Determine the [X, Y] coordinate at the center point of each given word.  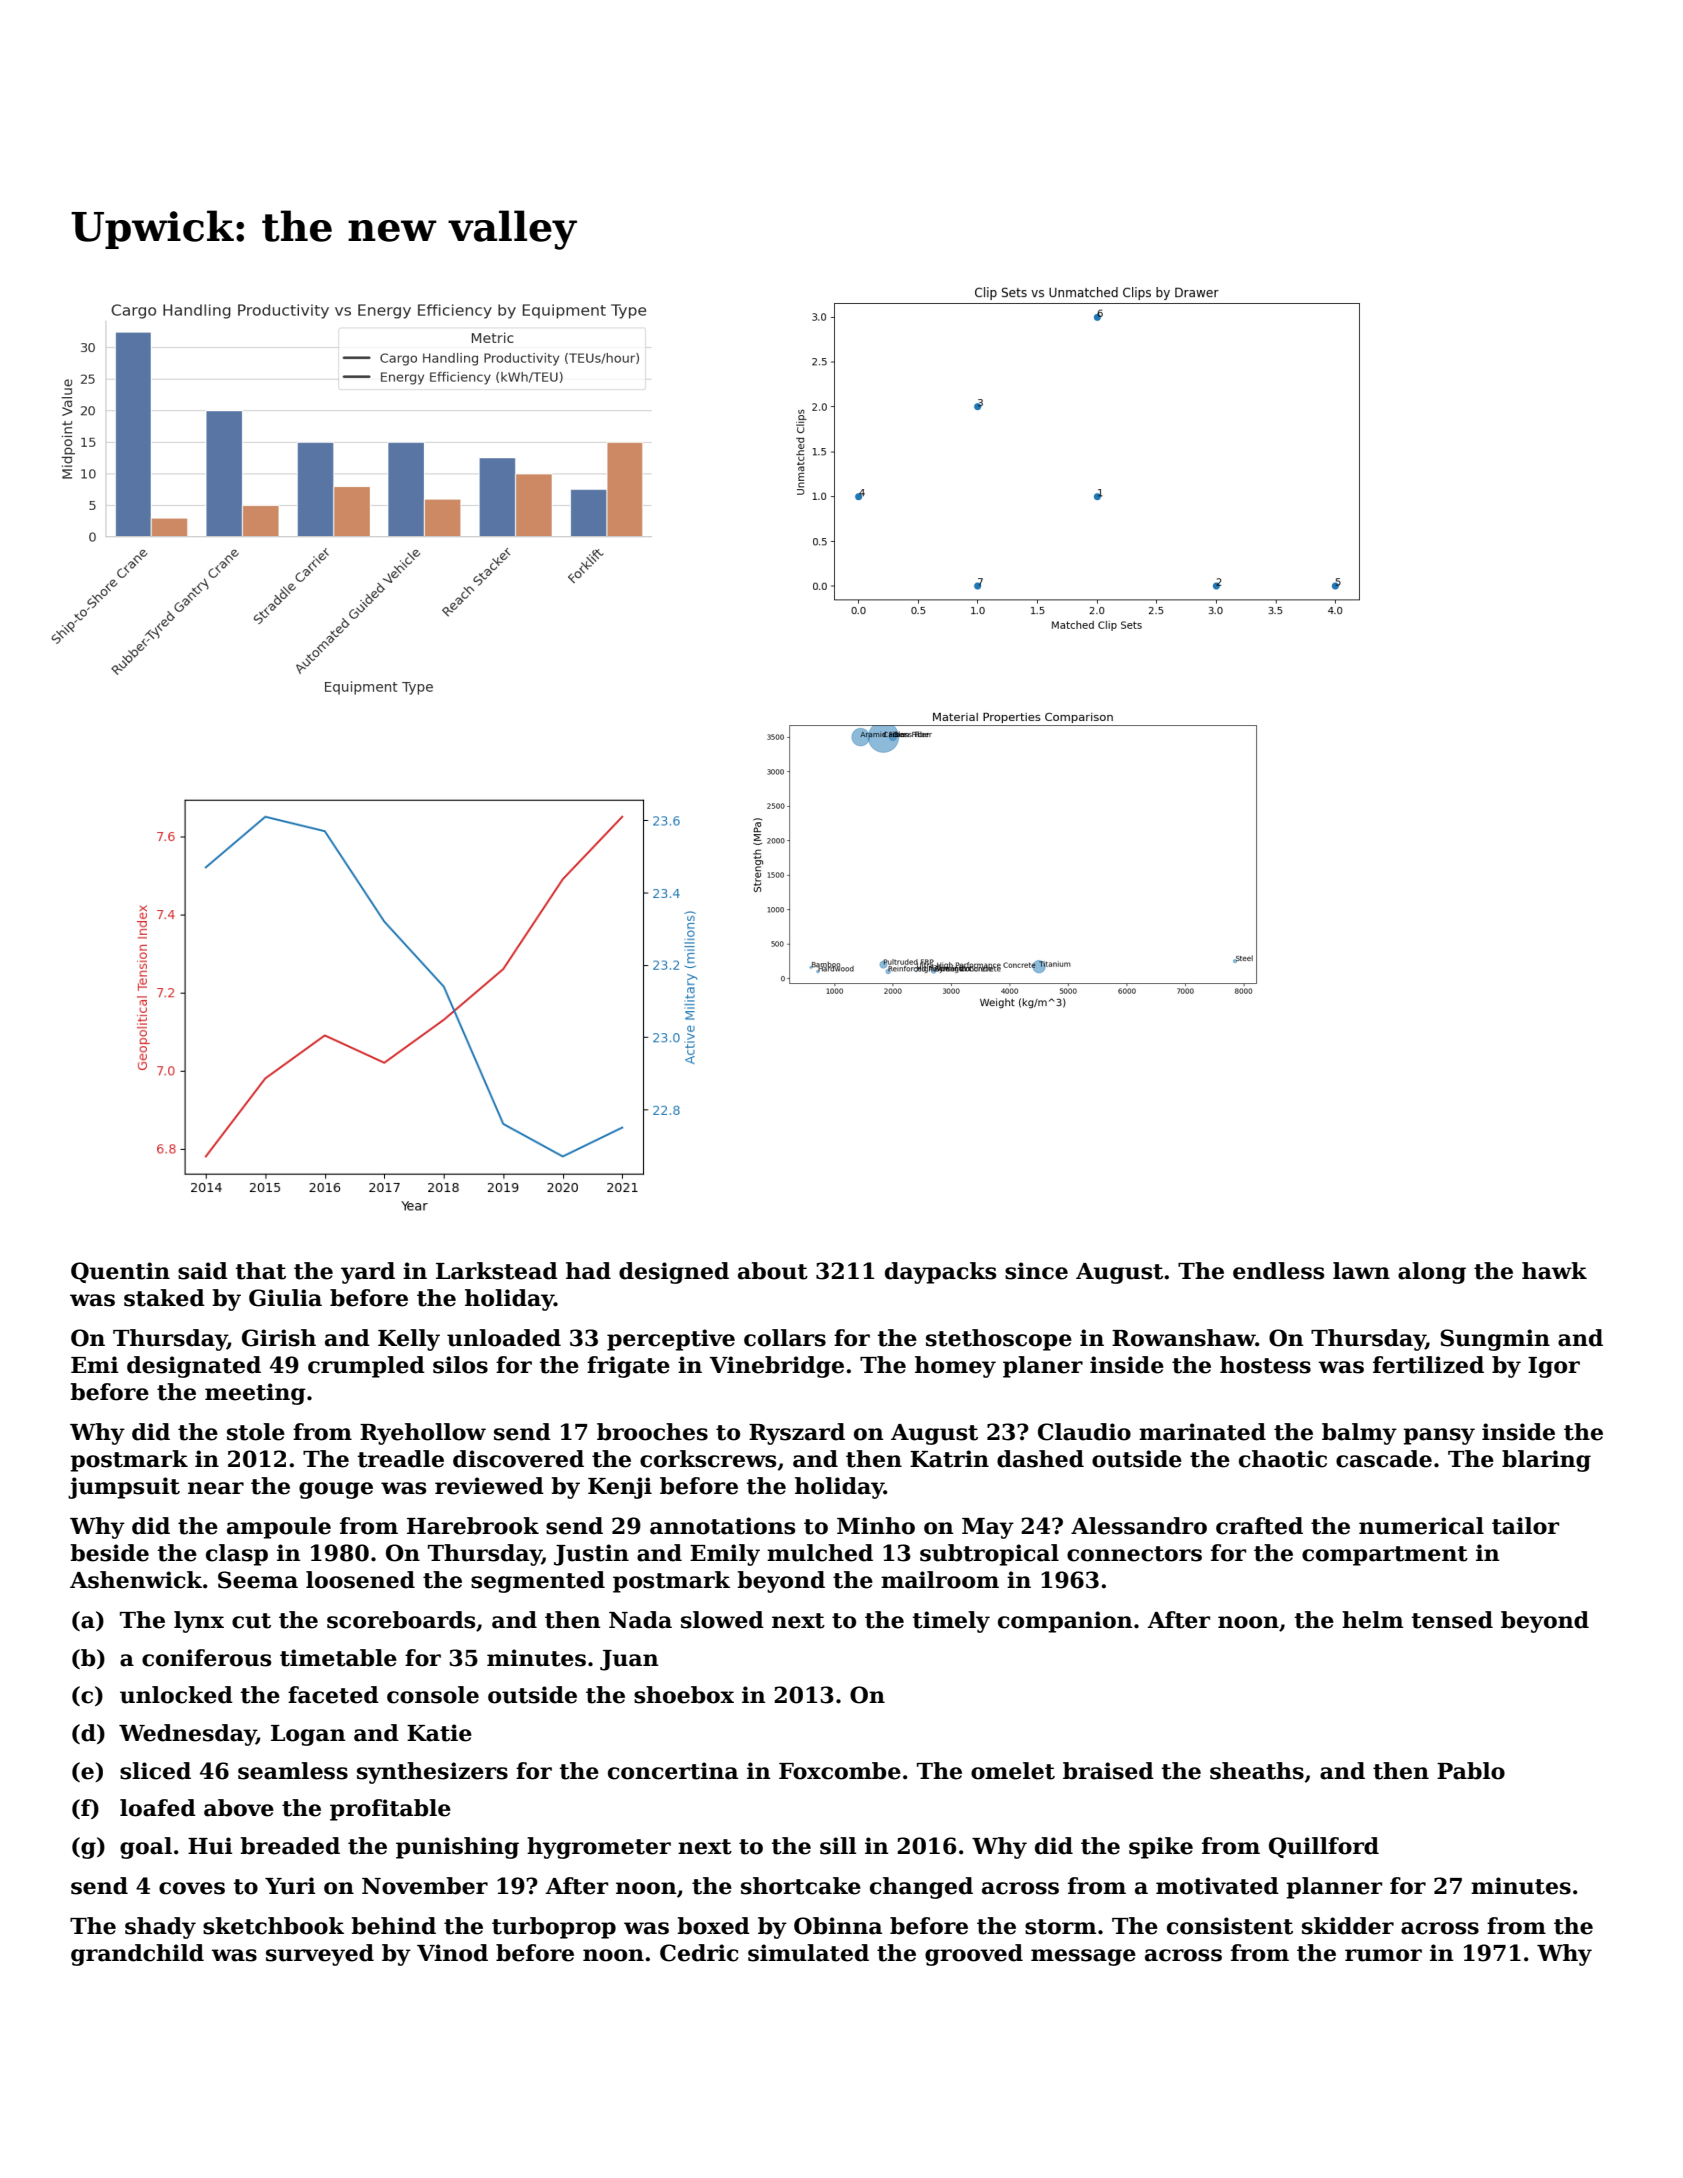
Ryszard [797, 1434]
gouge [336, 1490]
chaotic [1283, 1459]
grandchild [137, 1955]
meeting [255, 1394]
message [1083, 1957]
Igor [1554, 1367]
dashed [1040, 1459]
